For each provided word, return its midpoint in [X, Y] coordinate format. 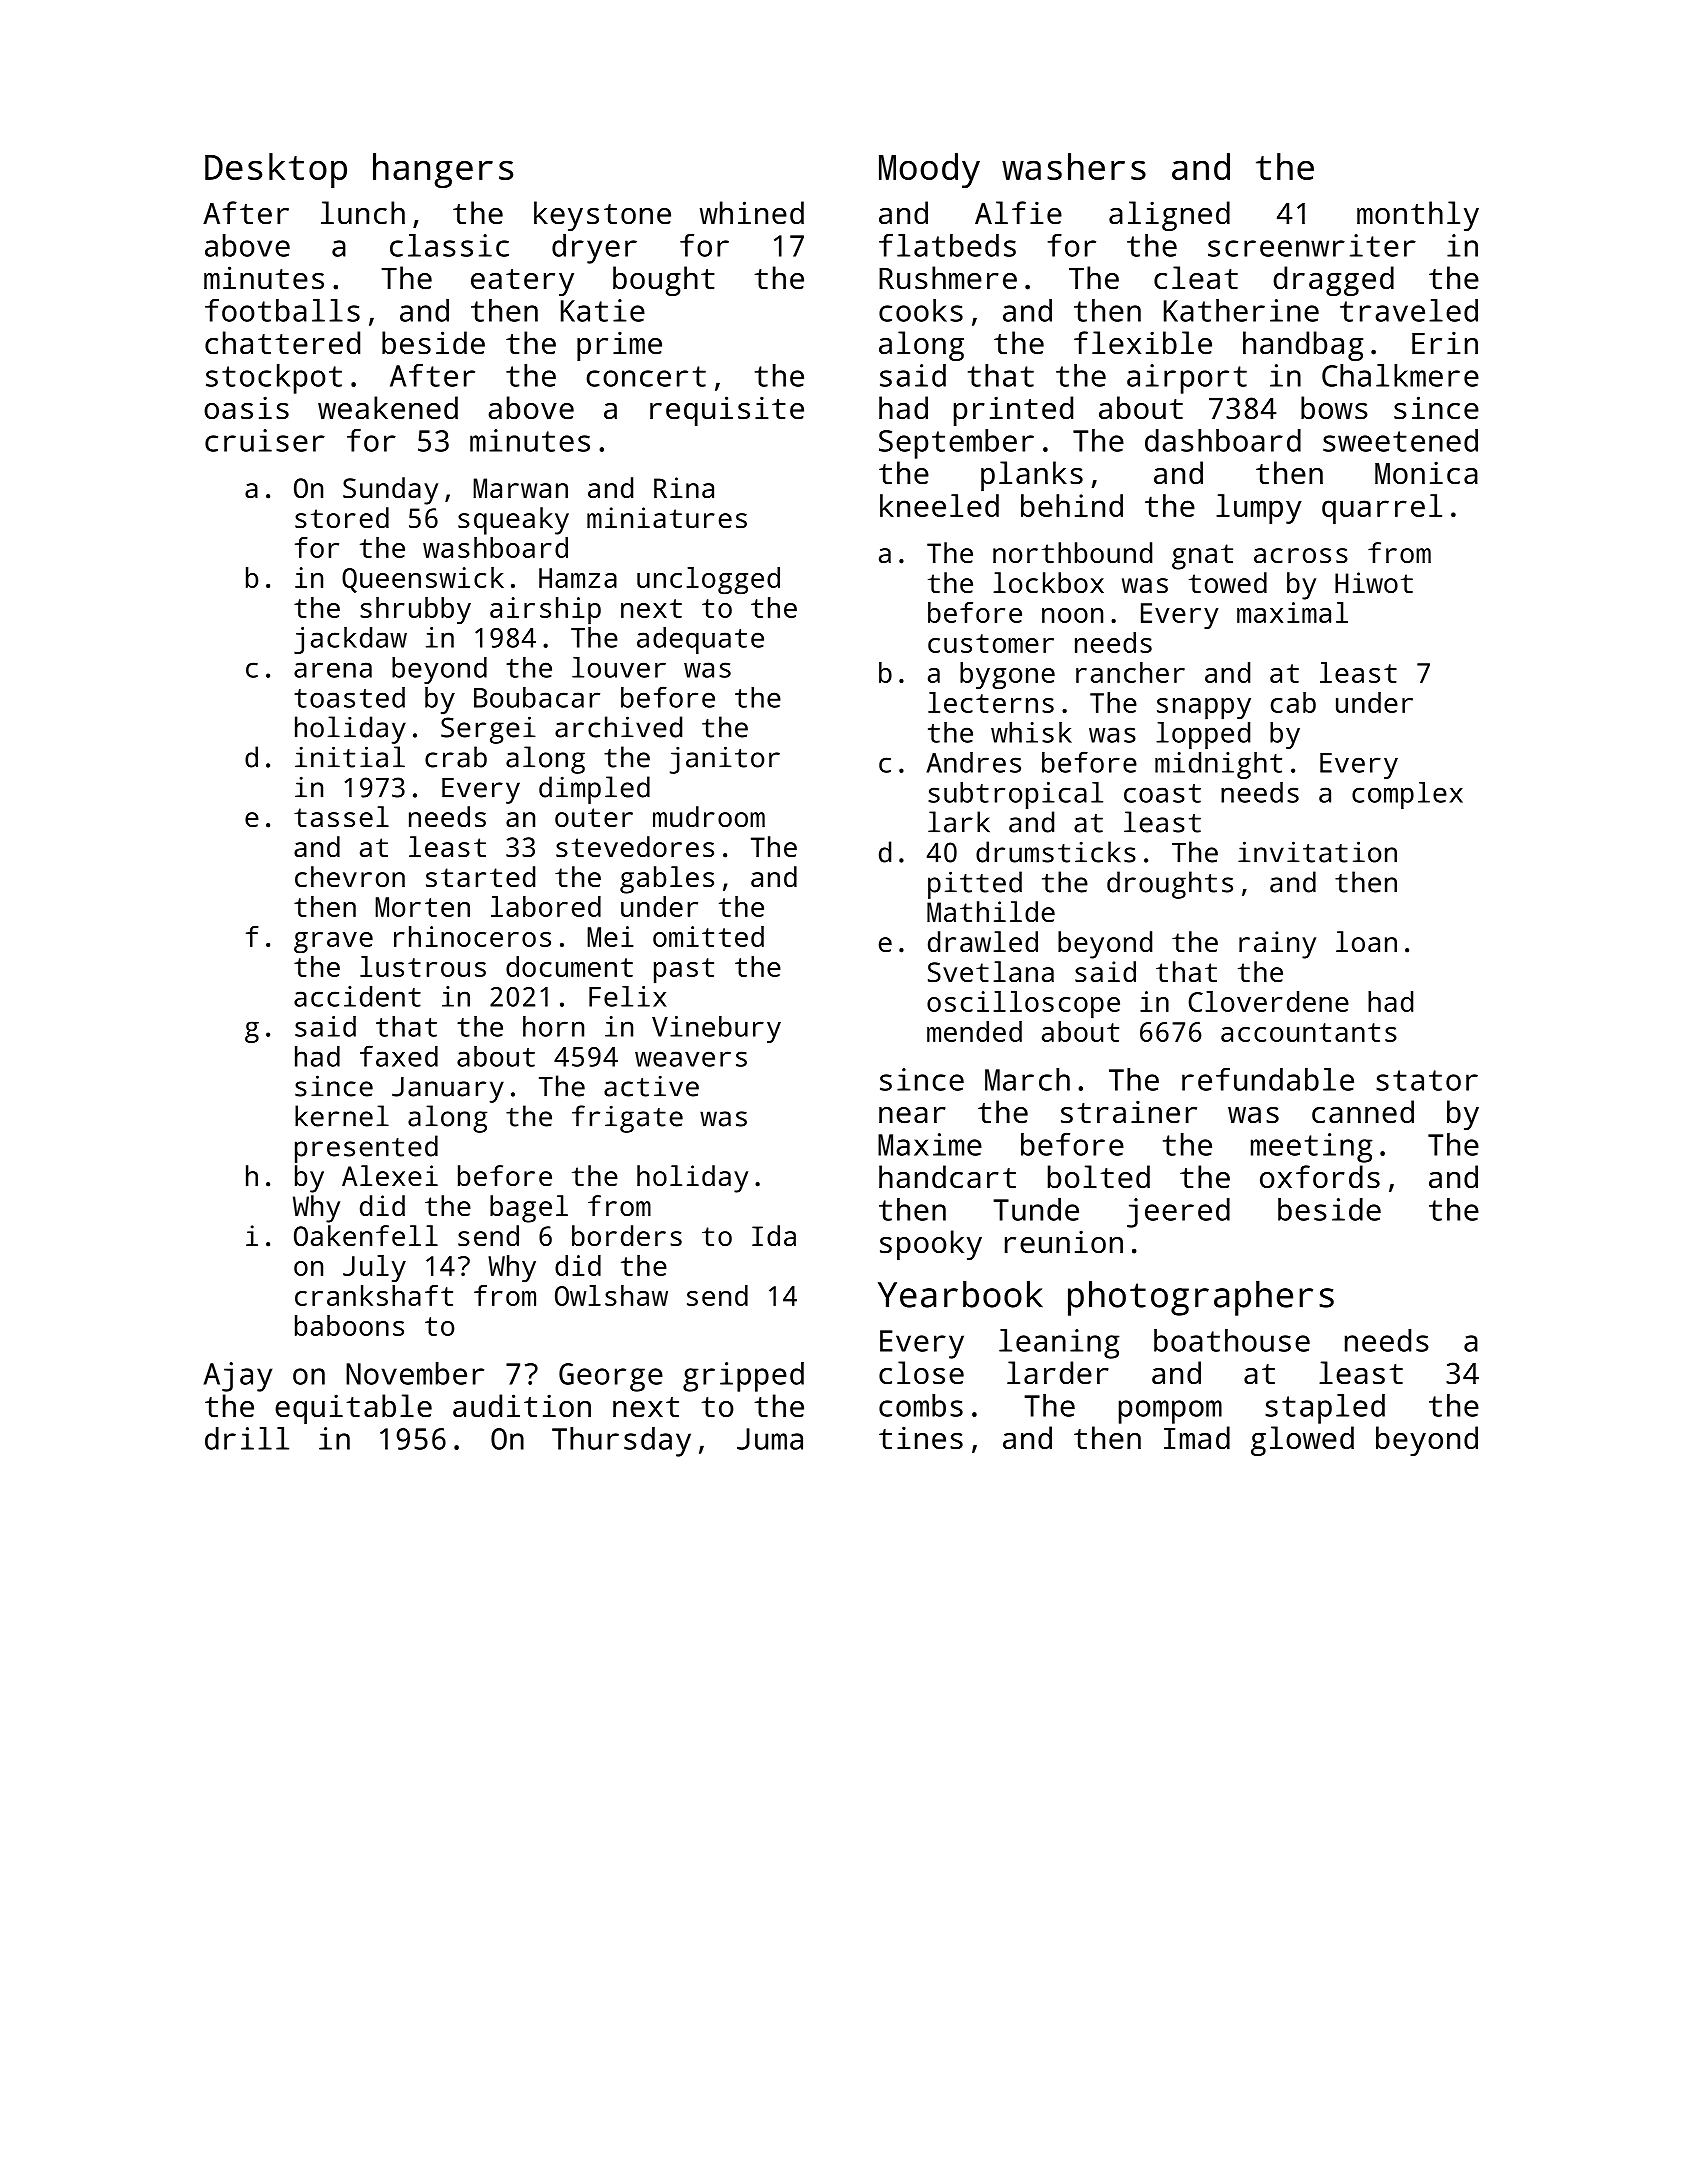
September [956, 444]
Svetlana [991, 972]
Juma [770, 1439]
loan [1366, 941]
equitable [353, 1409]
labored [546, 906]
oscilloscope [1023, 1005]
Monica [1426, 473]
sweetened [1400, 440]
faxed [399, 1056]
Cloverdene [1268, 1001]
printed [1013, 411]
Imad [1197, 1438]
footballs [282, 310]
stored [342, 518]
